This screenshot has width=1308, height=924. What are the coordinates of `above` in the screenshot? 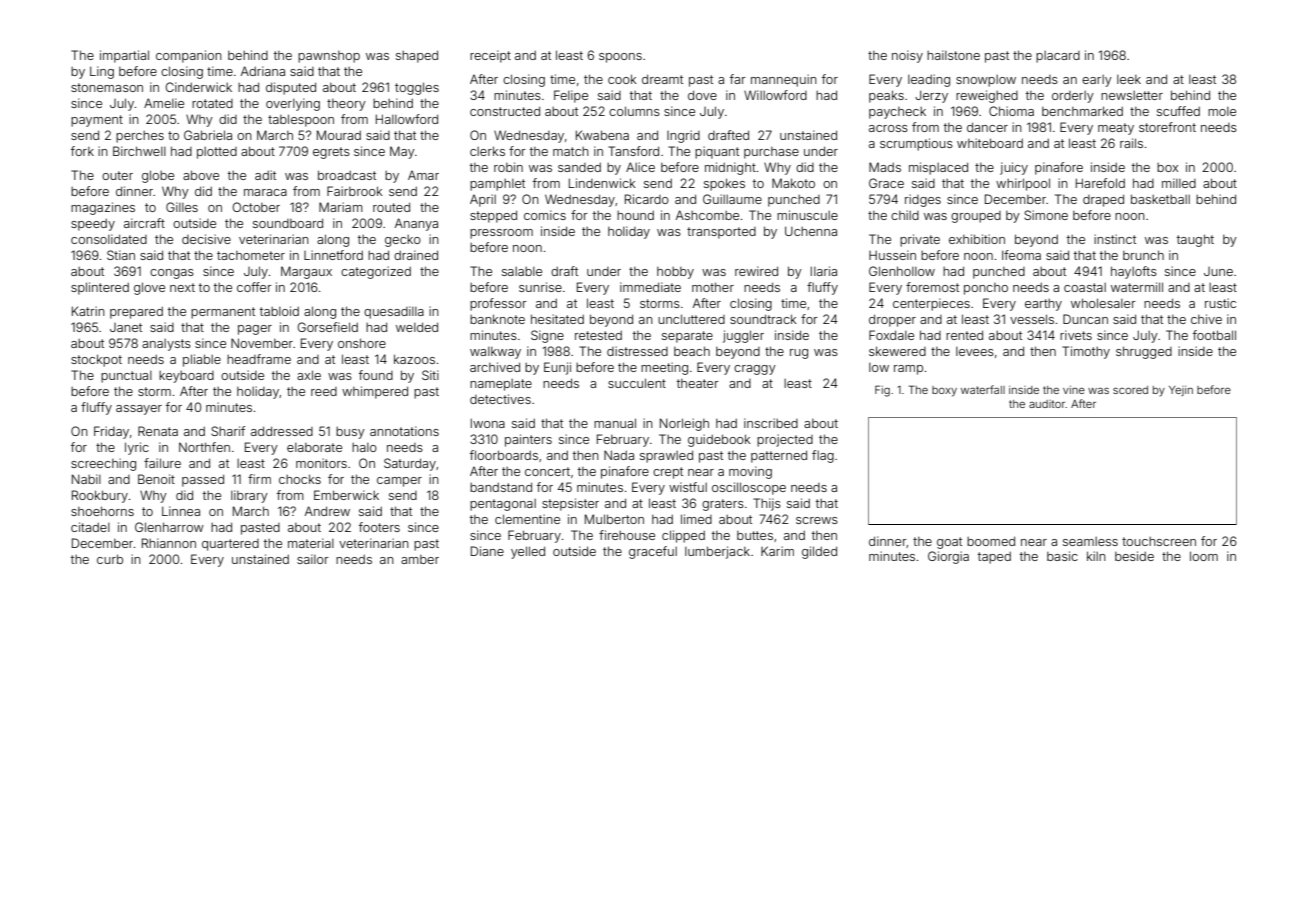 It's located at (201, 175).
